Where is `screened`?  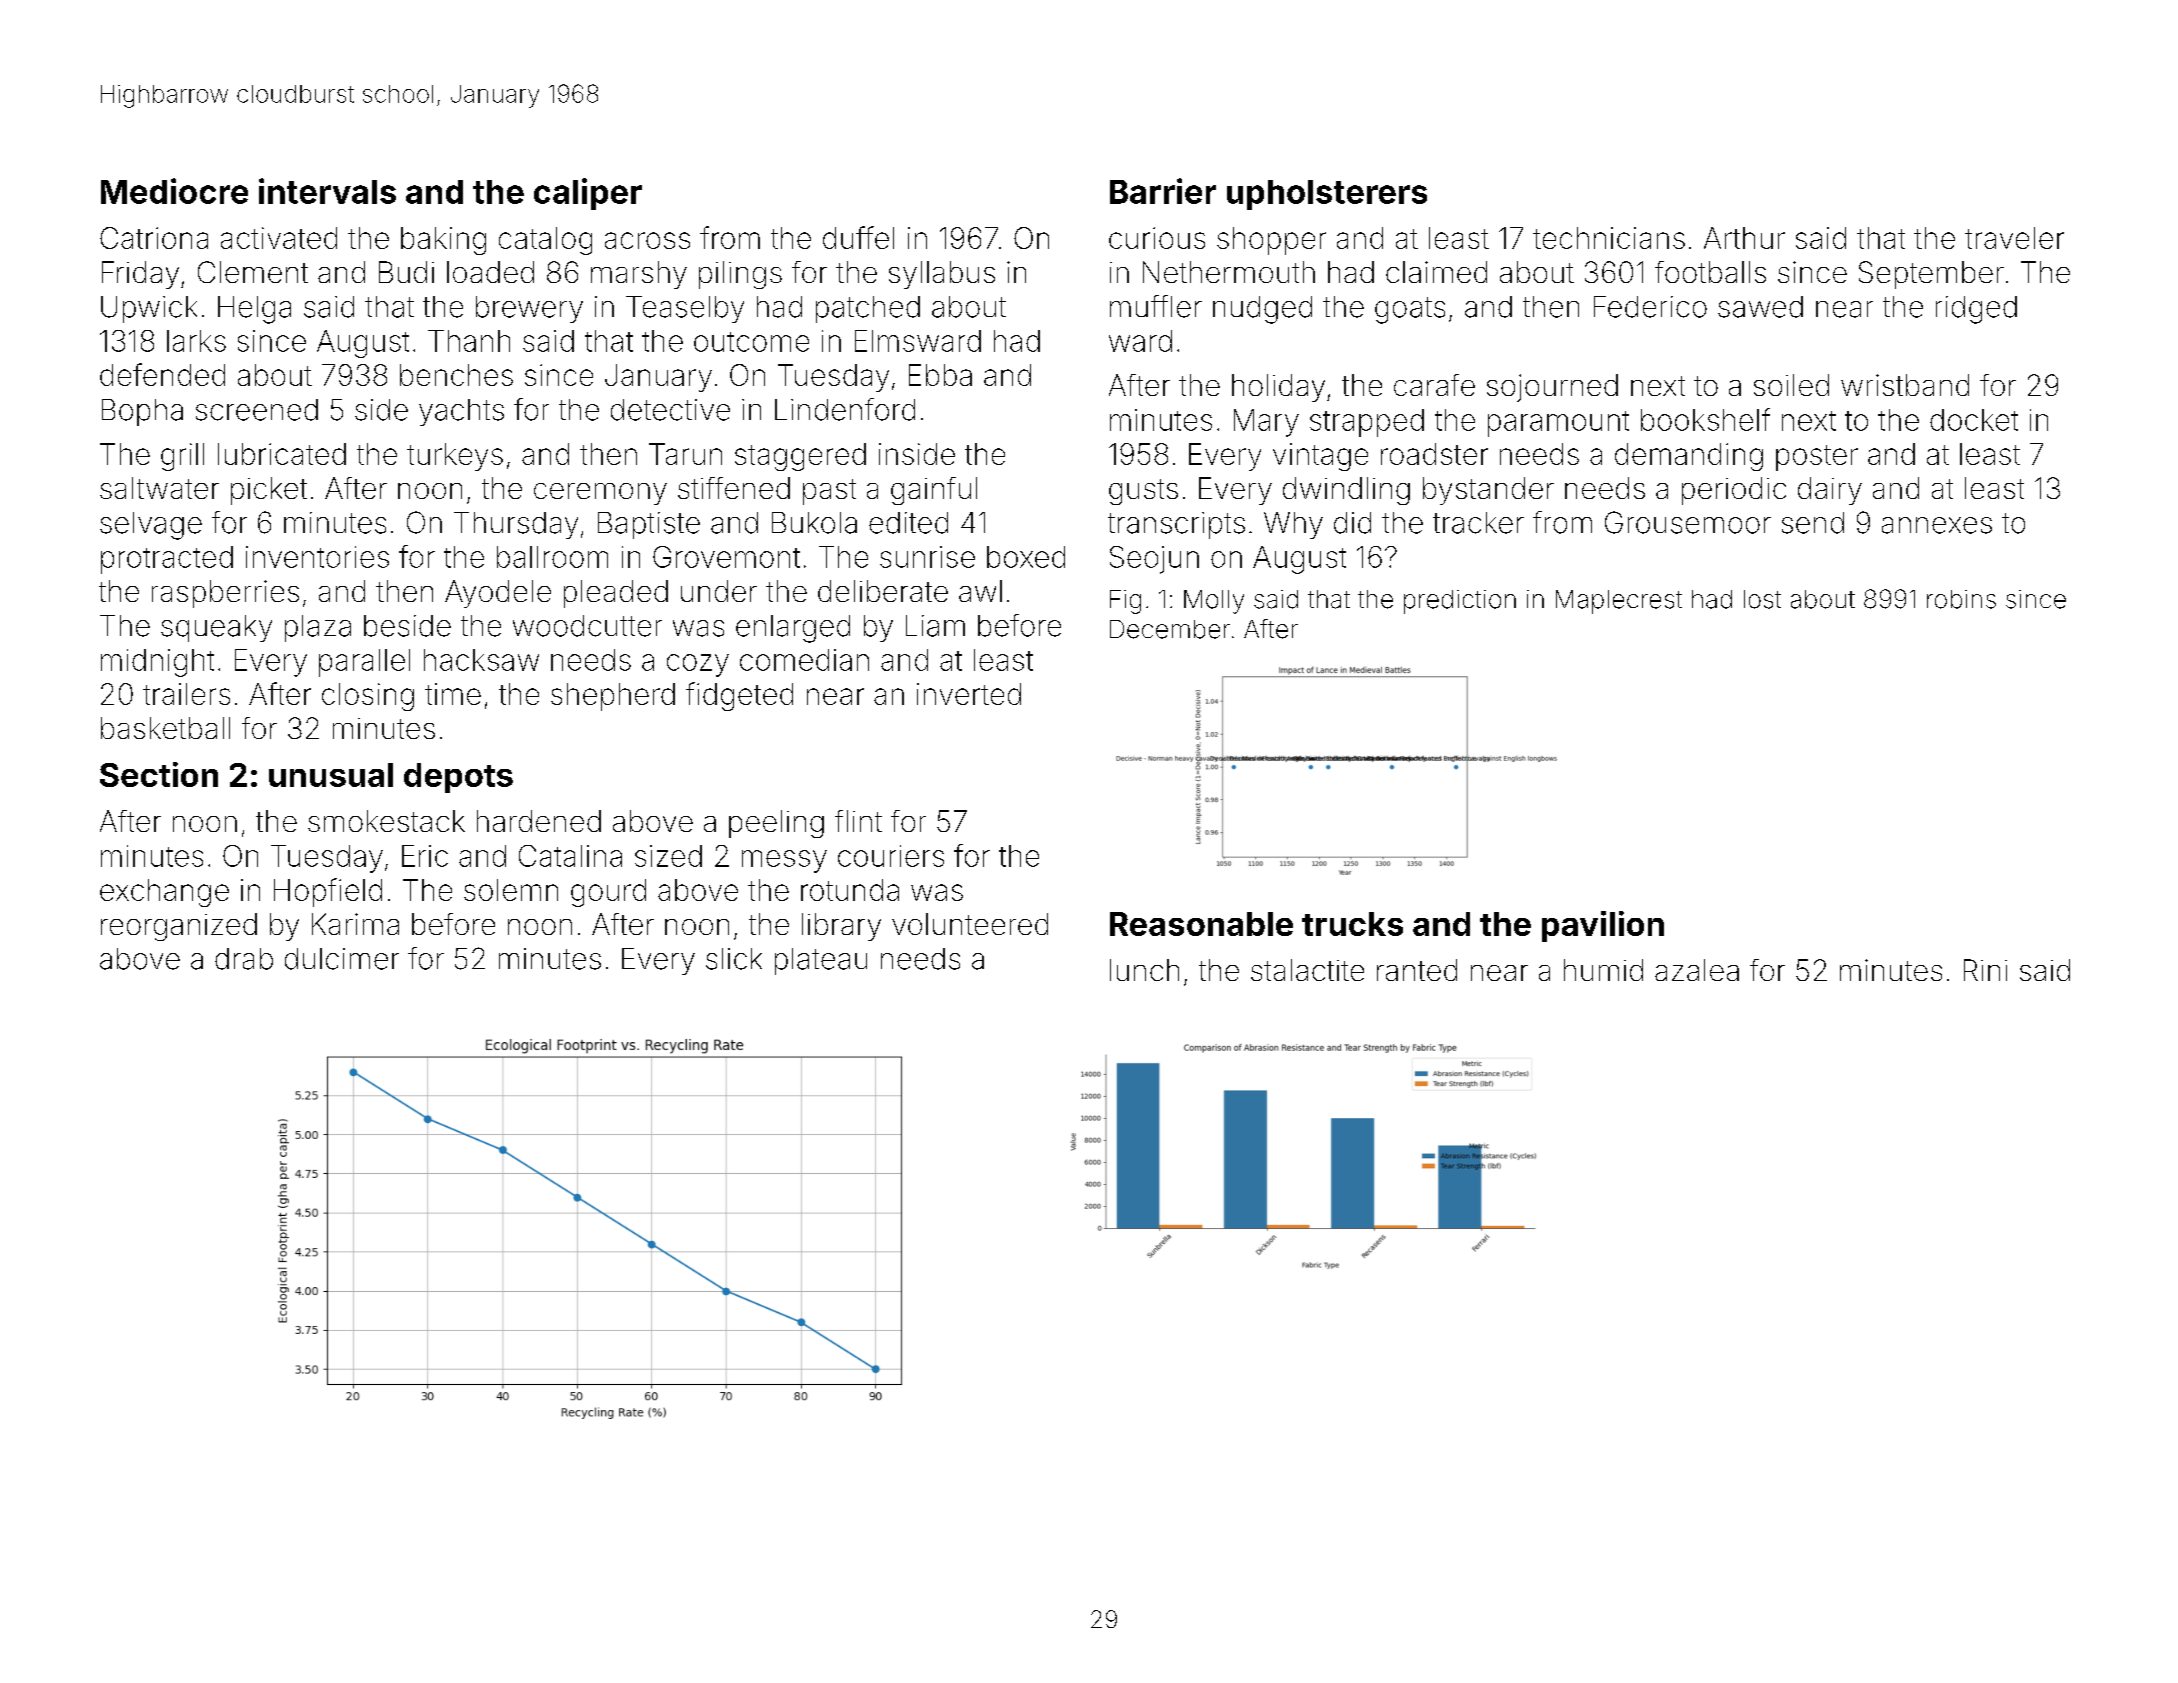
screened is located at coordinates (257, 410).
